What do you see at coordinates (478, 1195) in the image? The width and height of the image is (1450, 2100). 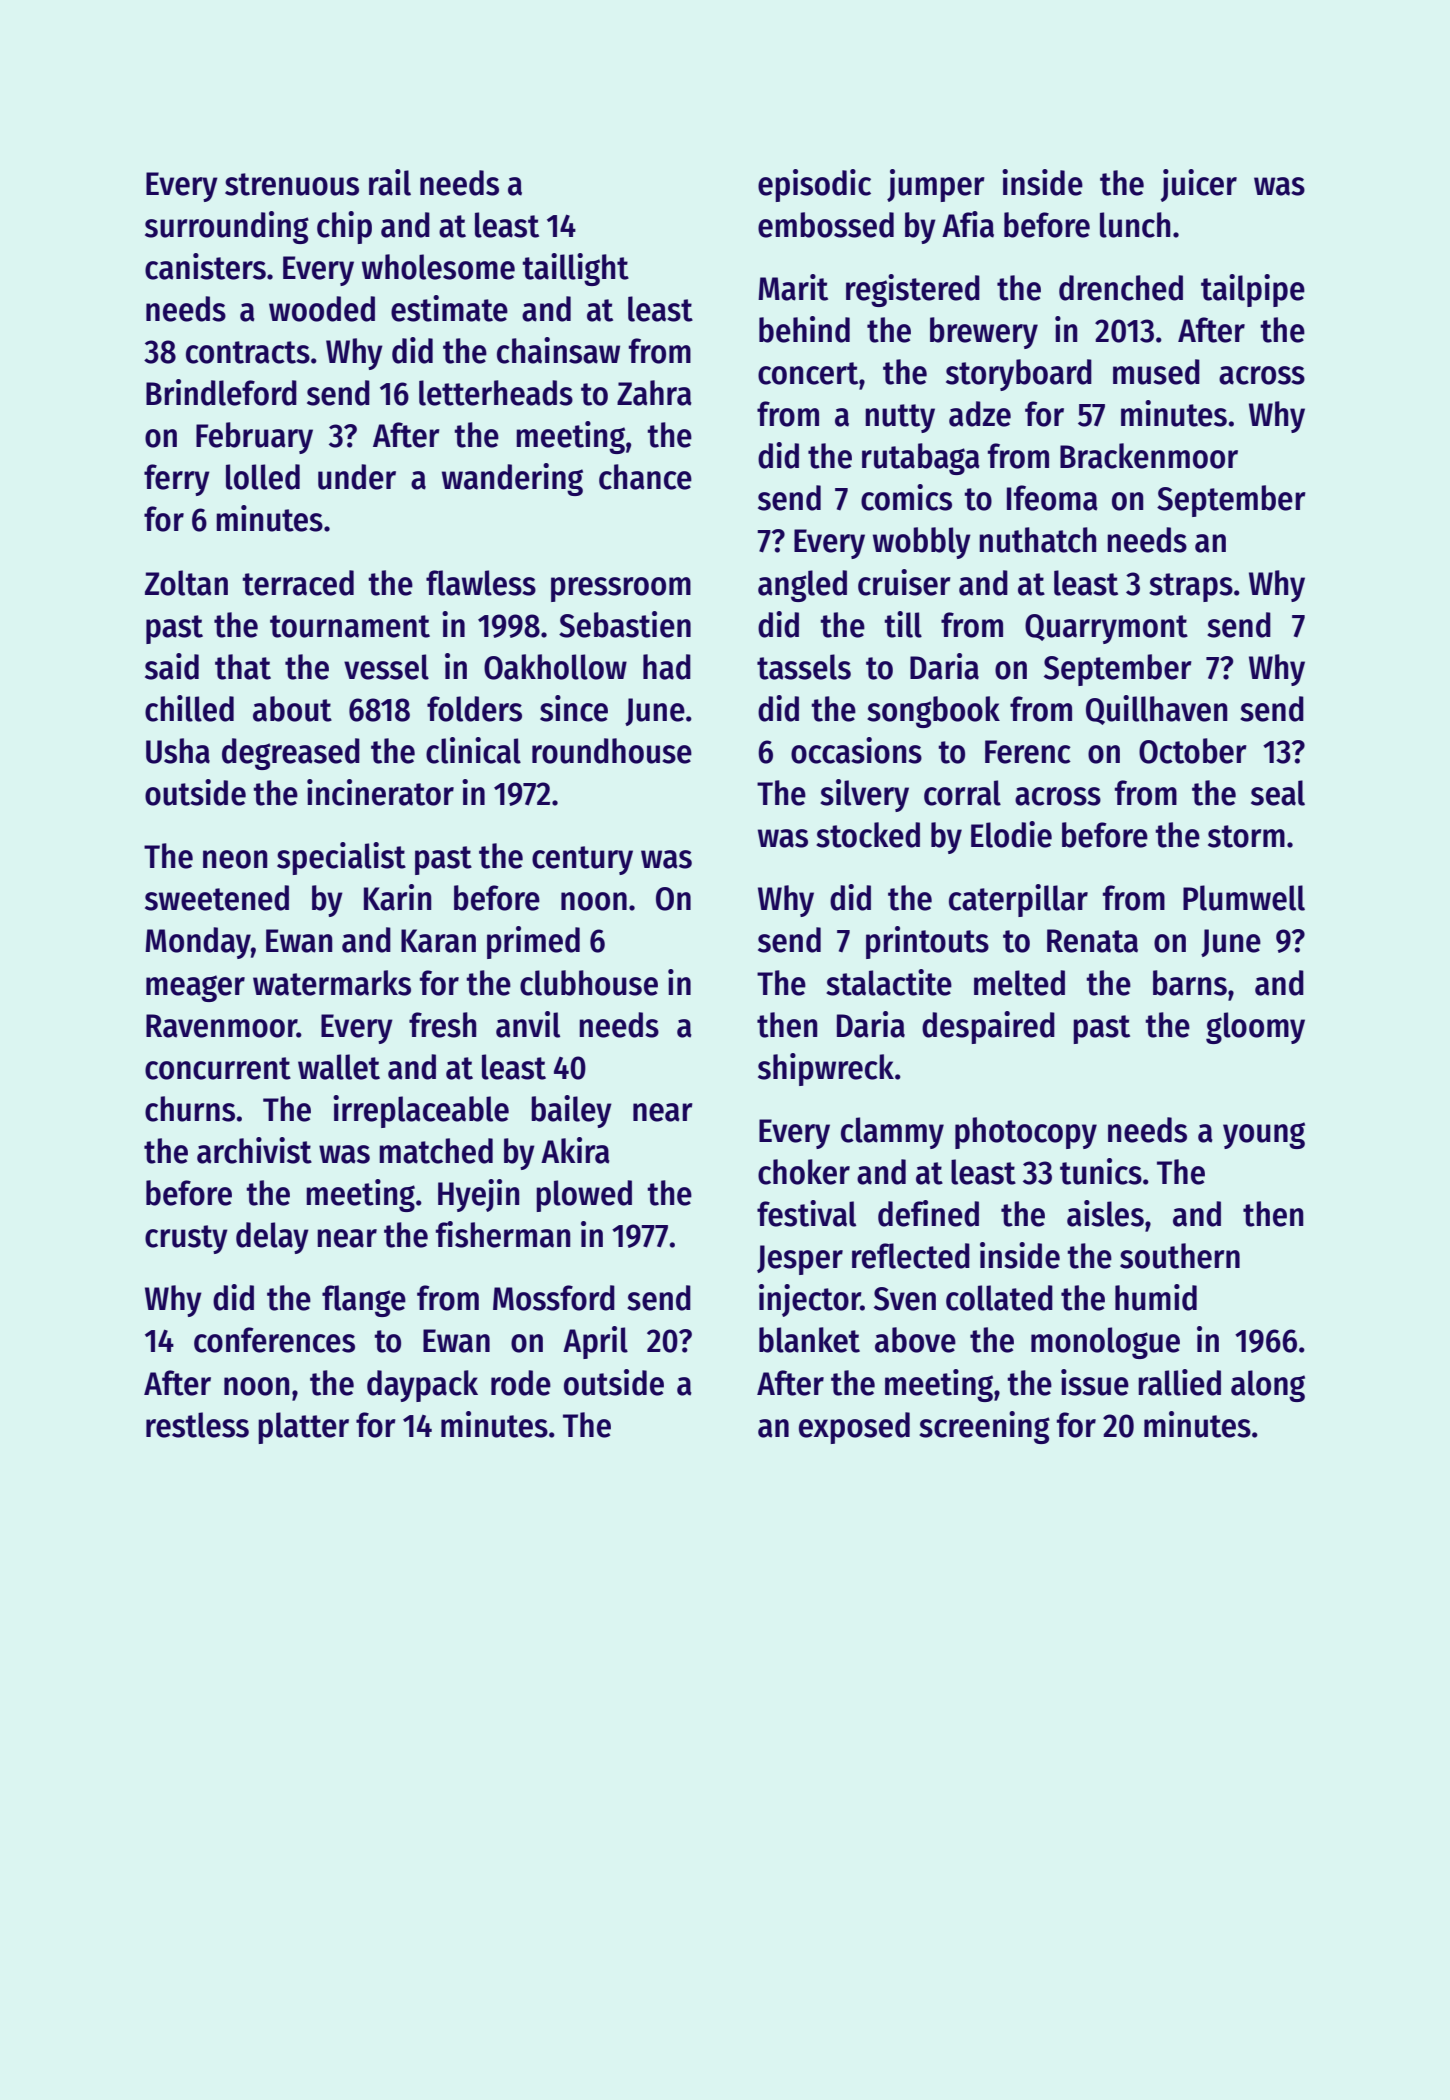 I see `Hyejin` at bounding box center [478, 1195].
